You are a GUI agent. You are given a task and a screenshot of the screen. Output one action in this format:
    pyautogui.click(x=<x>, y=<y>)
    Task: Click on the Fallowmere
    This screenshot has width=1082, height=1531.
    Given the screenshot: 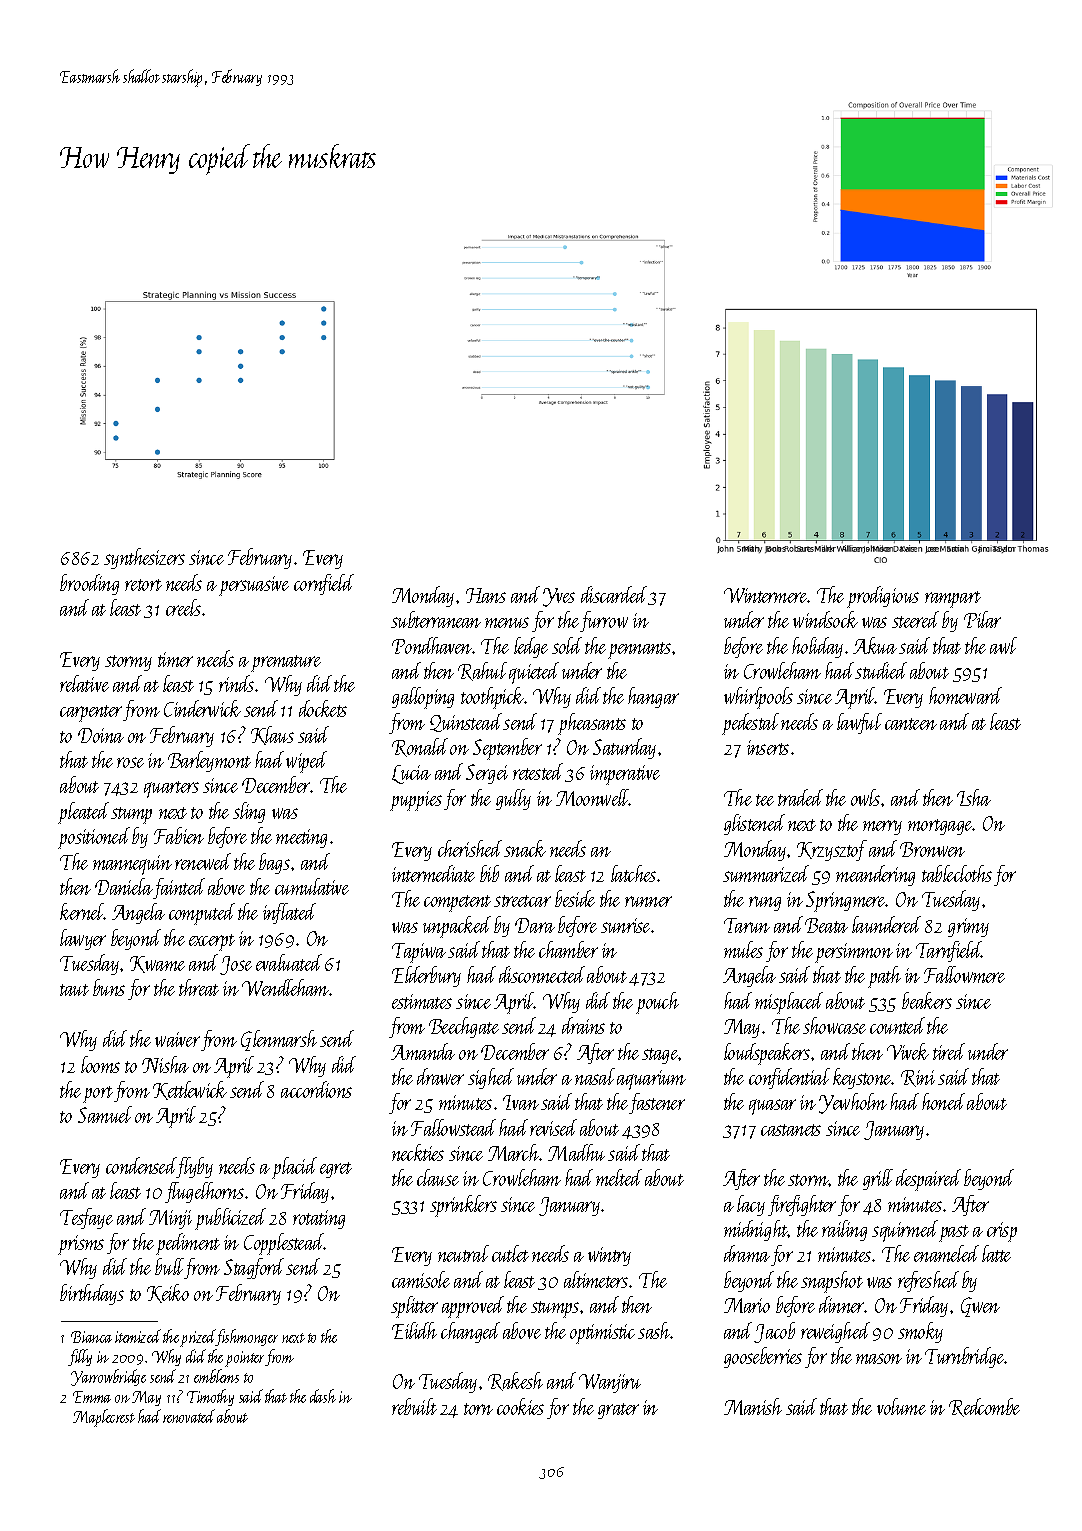 What is the action you would take?
    pyautogui.click(x=964, y=974)
